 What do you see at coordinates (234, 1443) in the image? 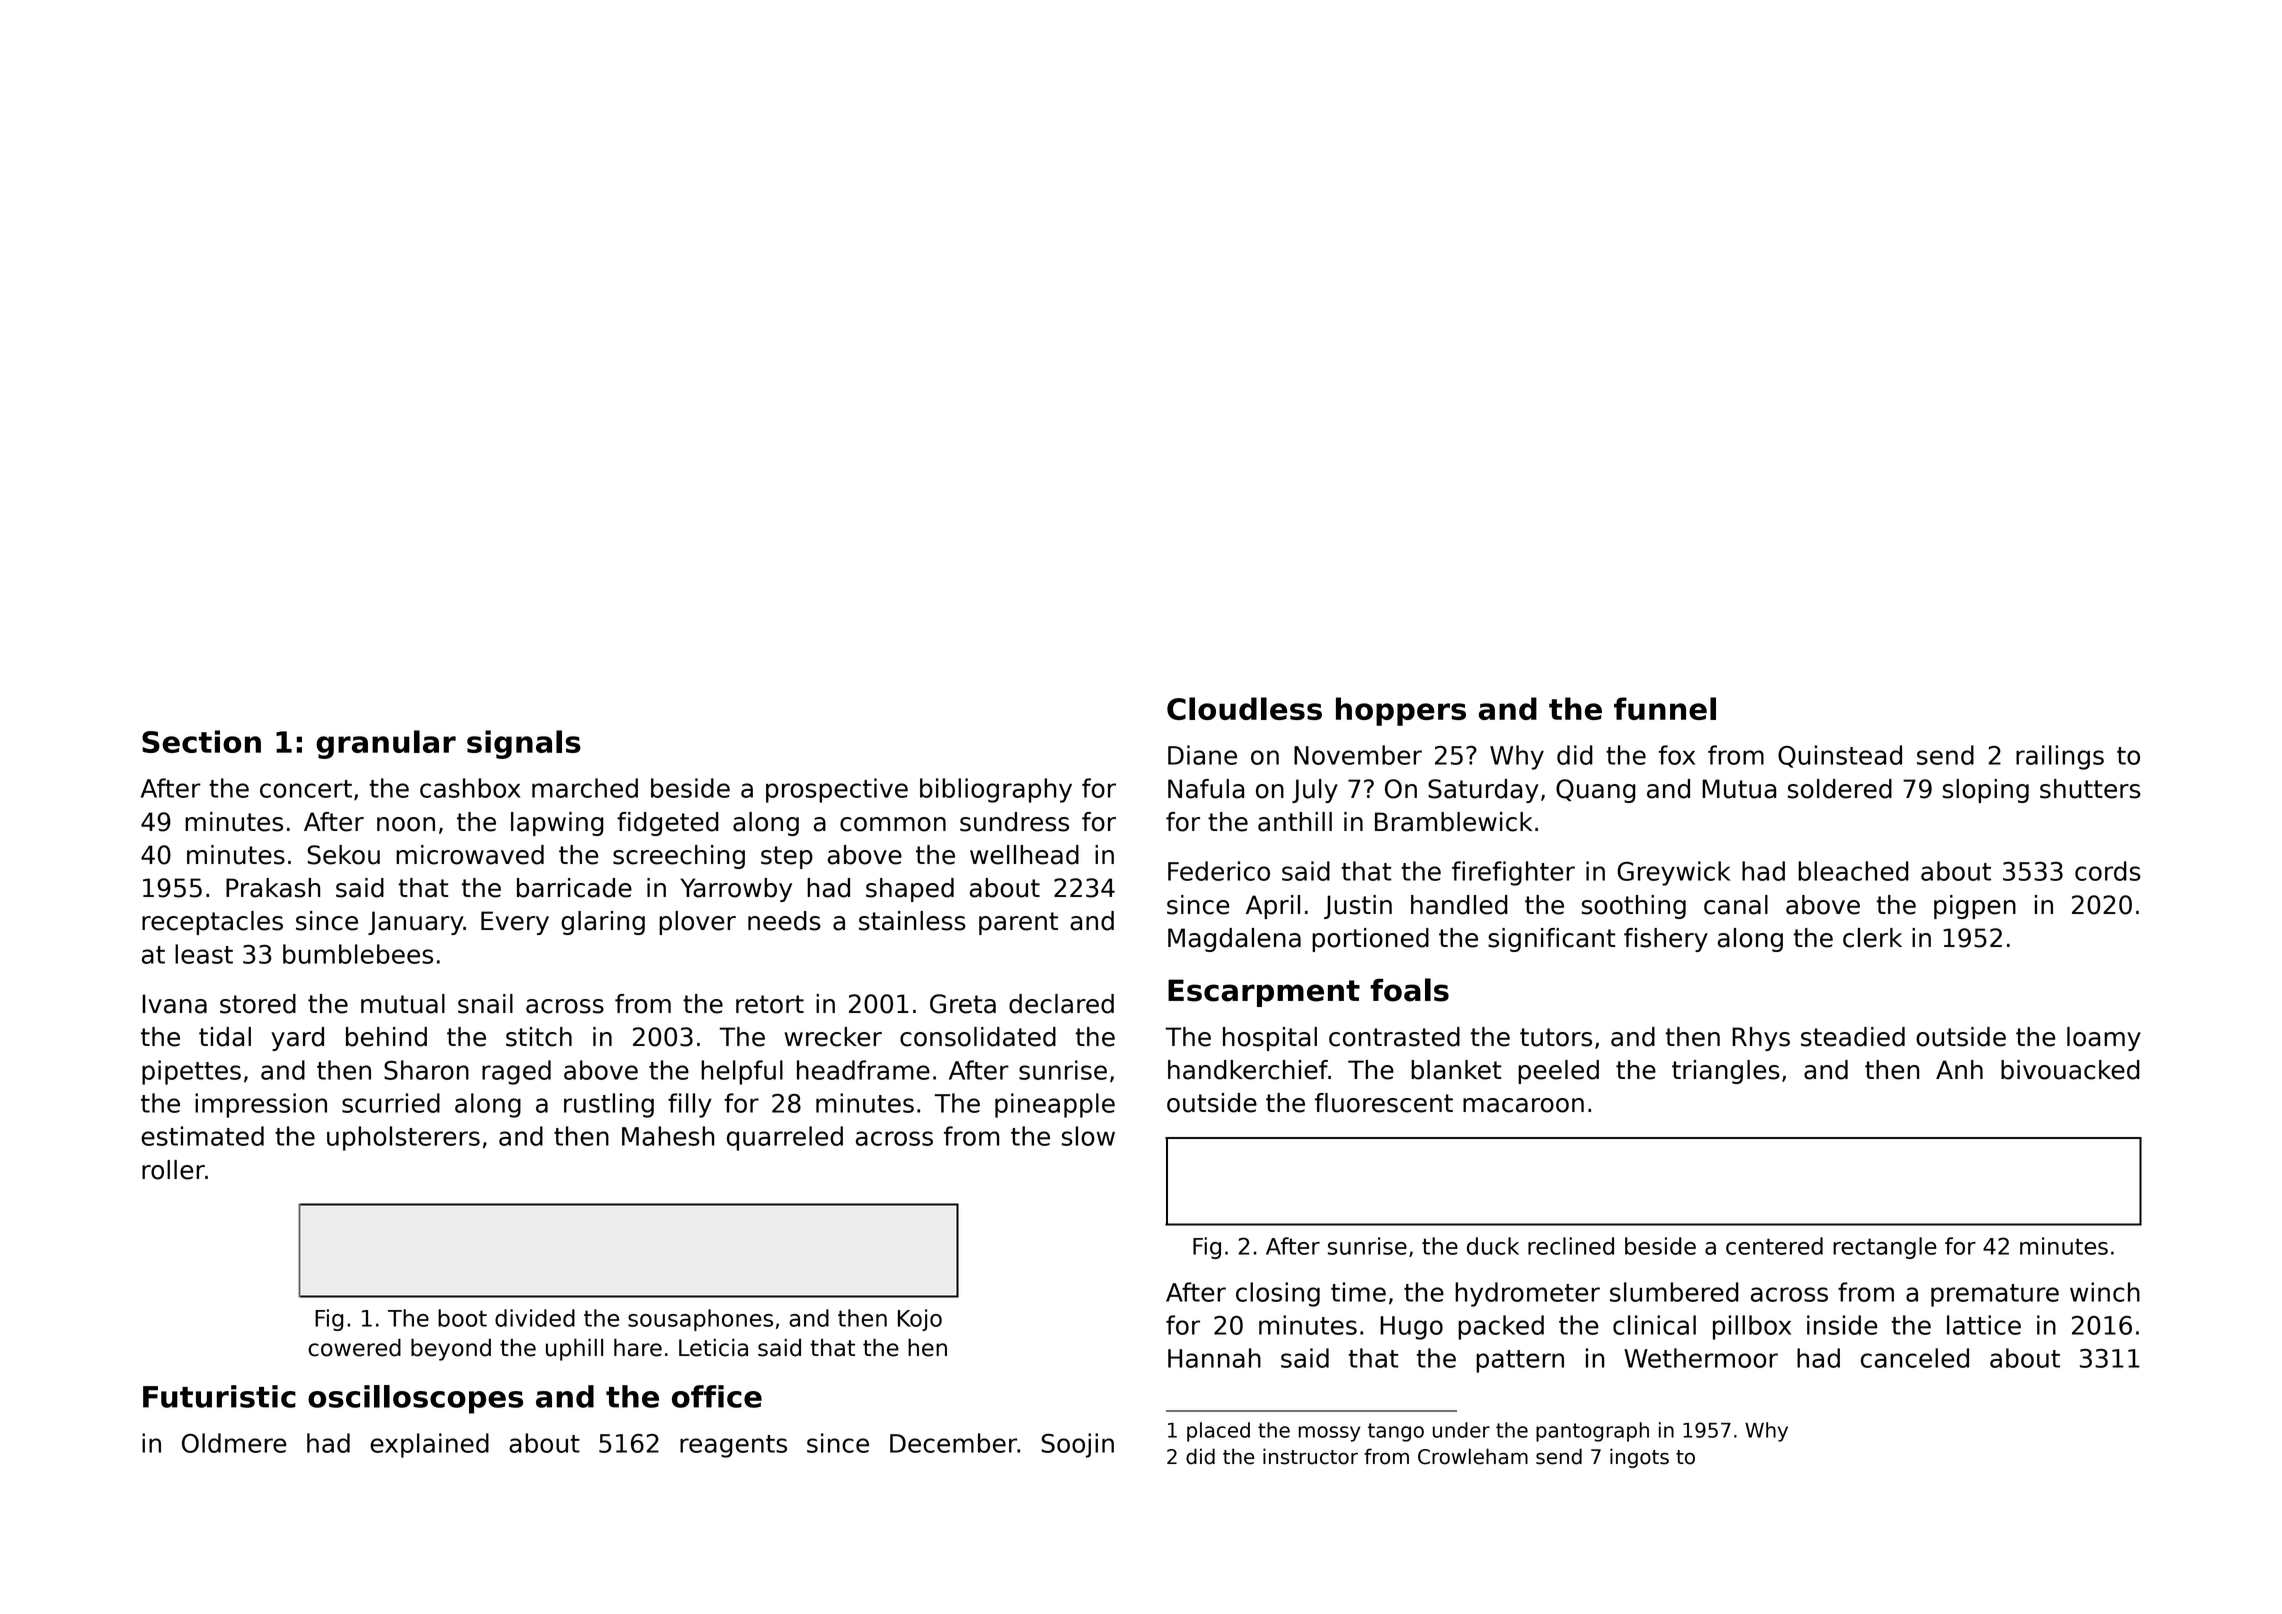
I see `Oldmere` at bounding box center [234, 1443].
